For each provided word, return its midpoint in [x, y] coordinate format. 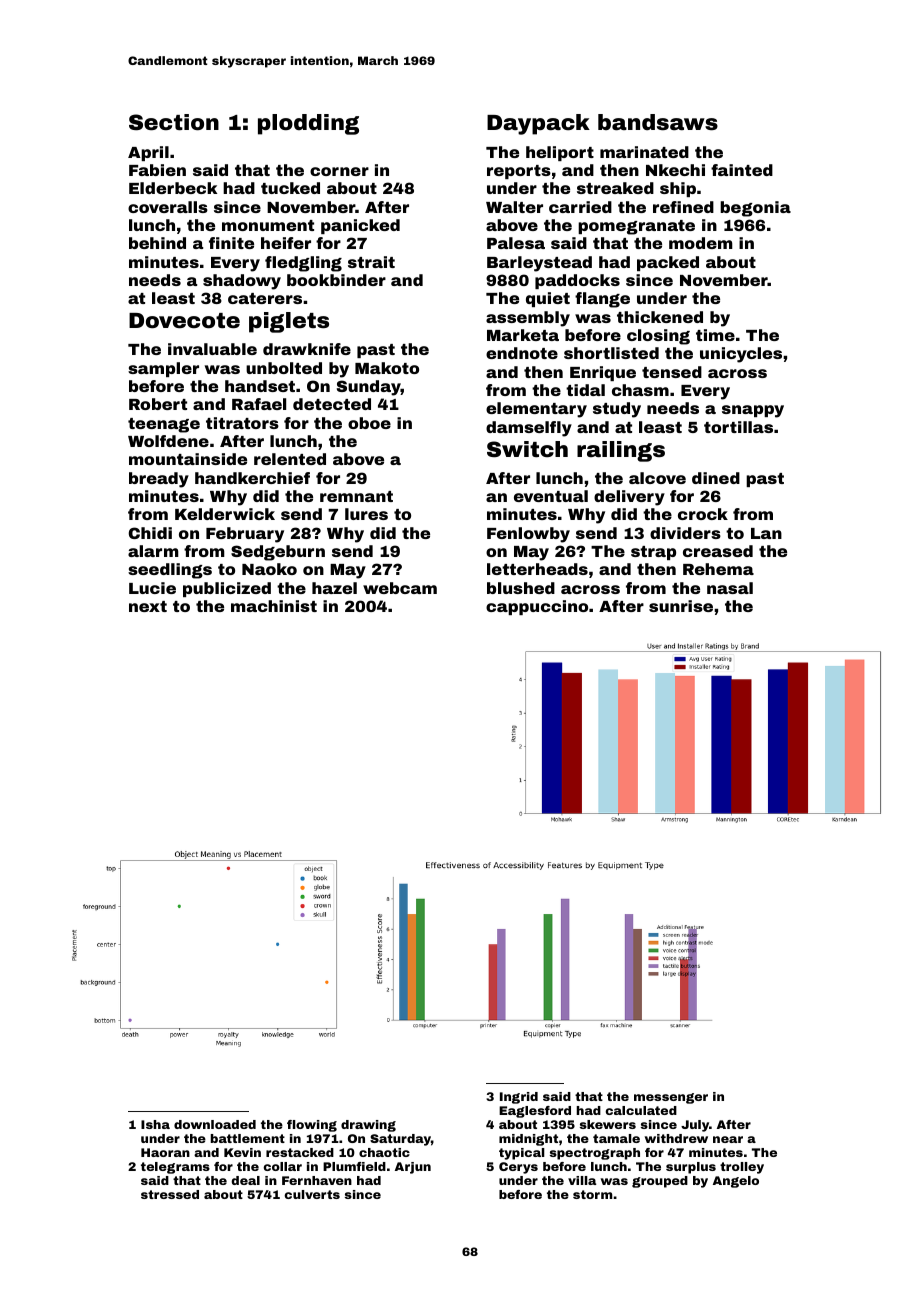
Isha [155, 1124]
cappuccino [537, 607]
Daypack [538, 124]
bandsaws [658, 122]
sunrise [681, 606]
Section [174, 122]
